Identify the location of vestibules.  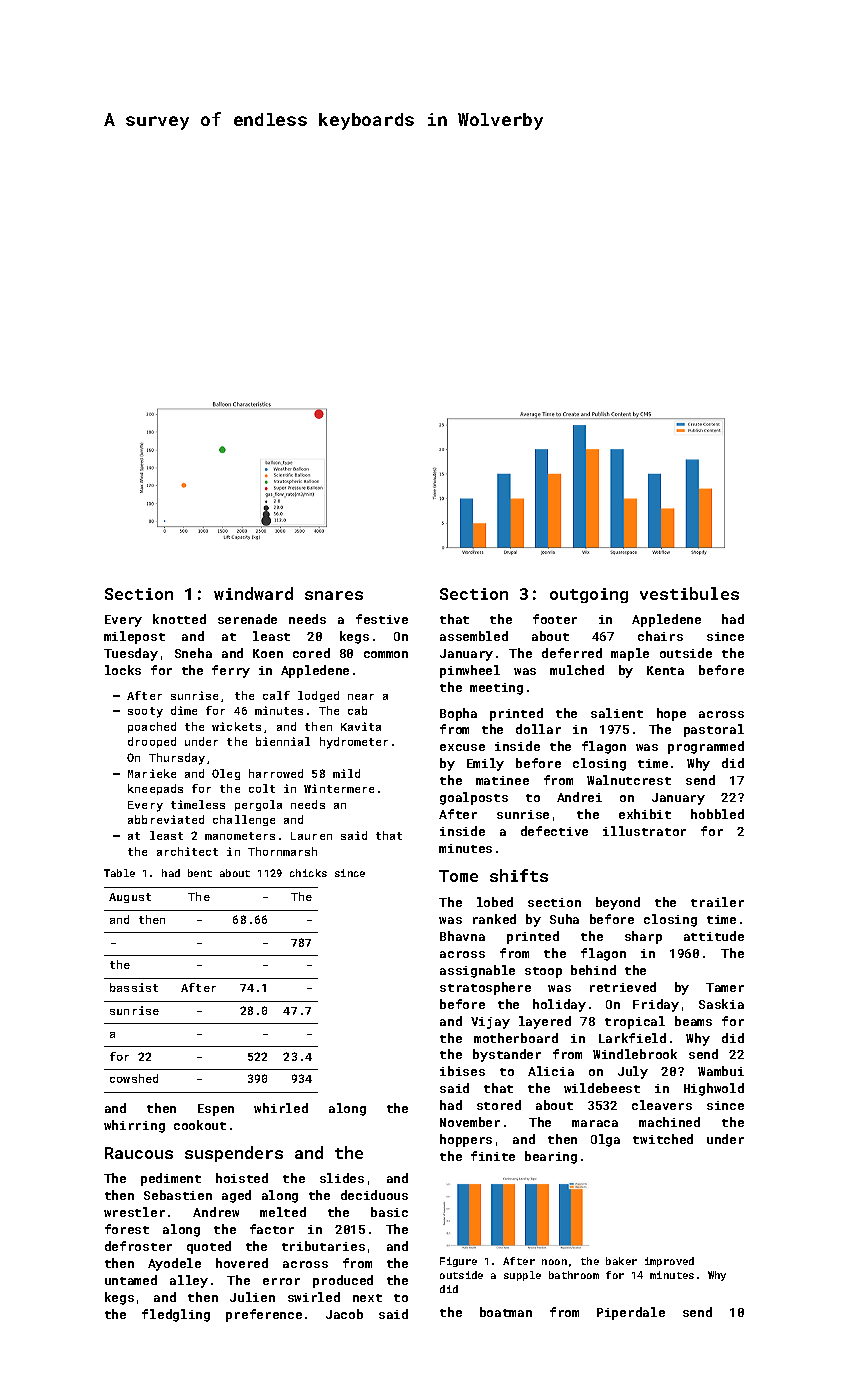
(689, 593).
